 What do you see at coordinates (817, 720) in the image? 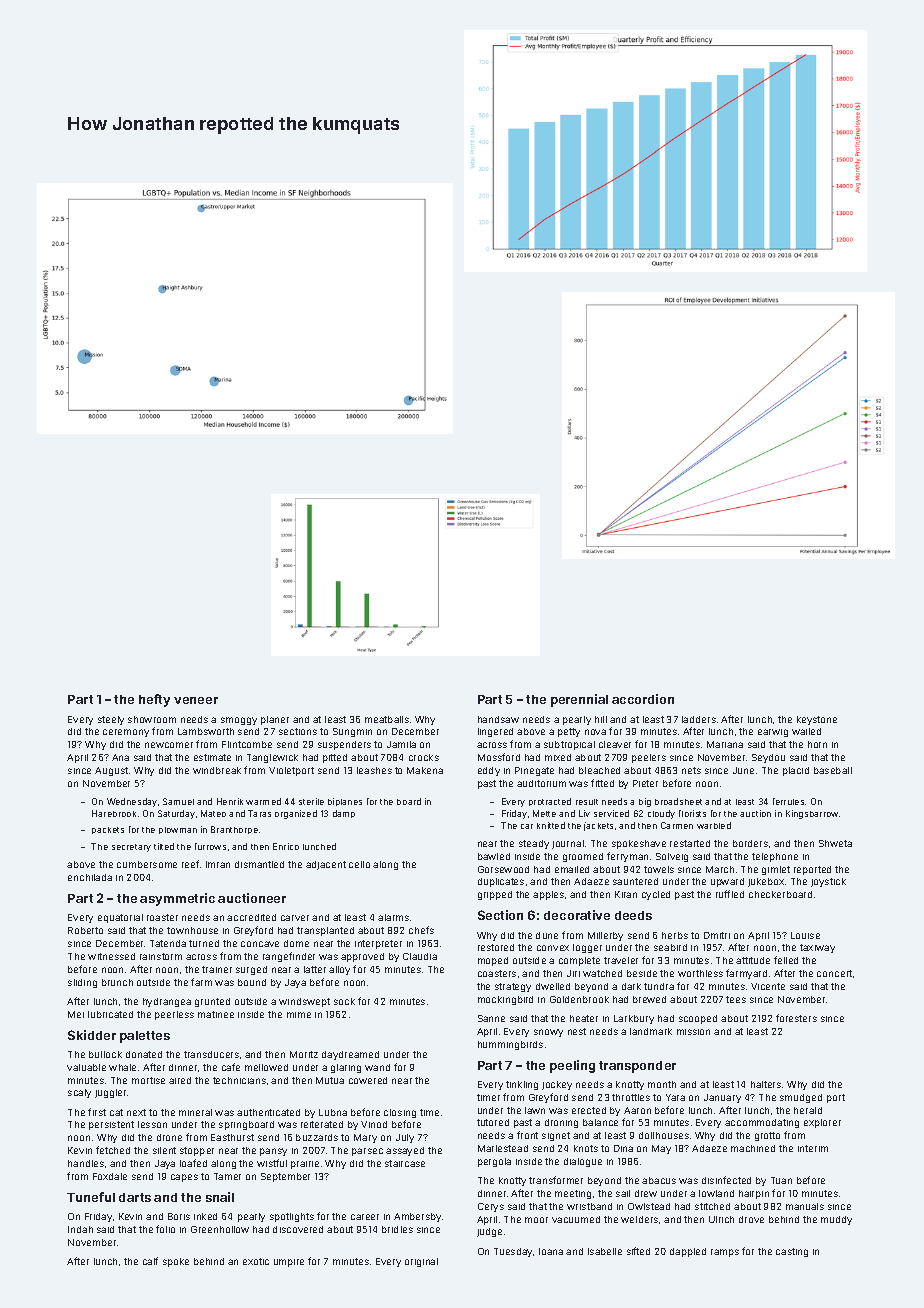
I see `keystone` at bounding box center [817, 720].
